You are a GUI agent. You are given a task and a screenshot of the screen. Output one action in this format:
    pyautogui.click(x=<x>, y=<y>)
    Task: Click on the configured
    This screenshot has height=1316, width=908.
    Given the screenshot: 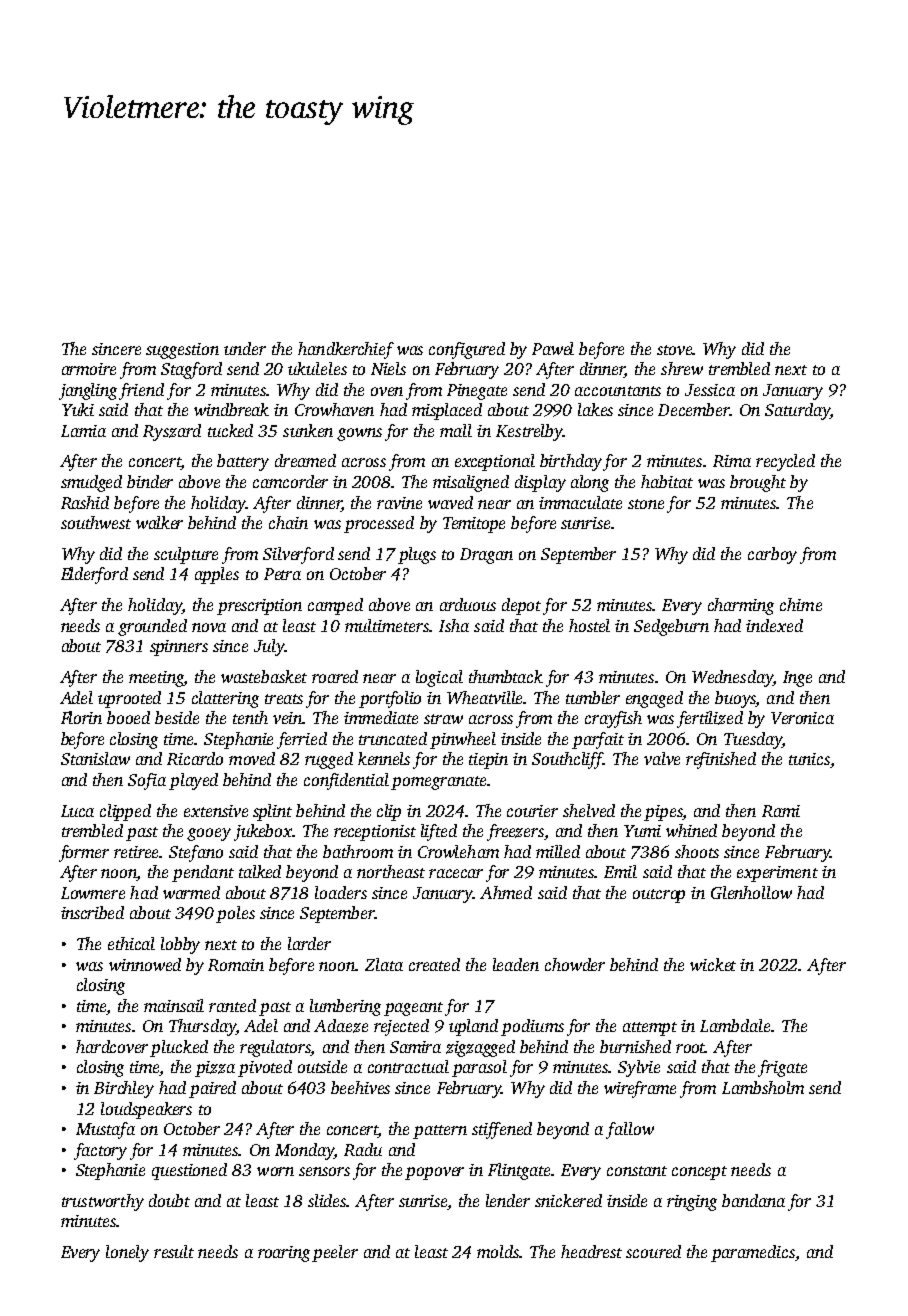 What is the action you would take?
    pyautogui.click(x=467, y=350)
